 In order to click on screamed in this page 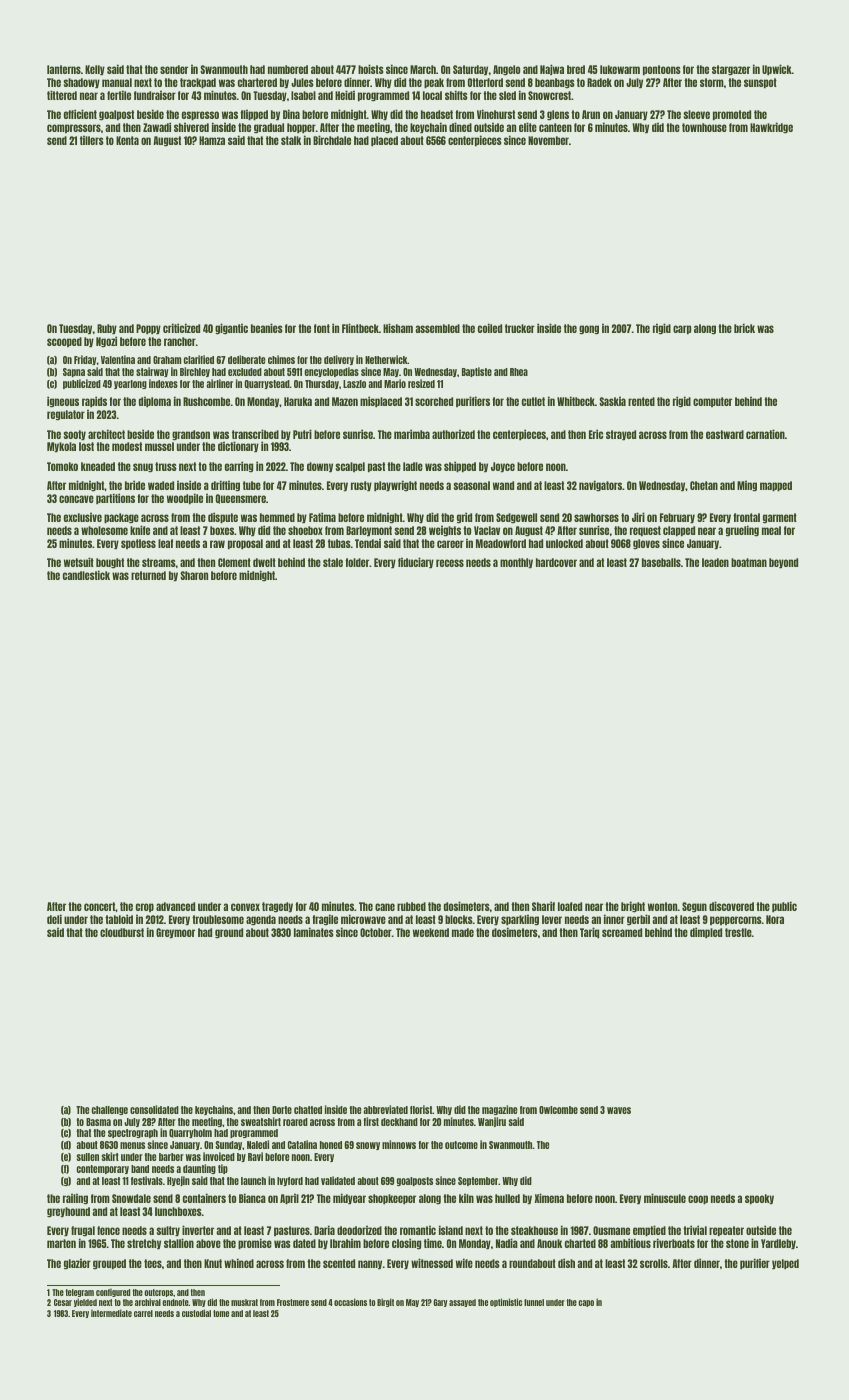, I will do `click(622, 932)`.
